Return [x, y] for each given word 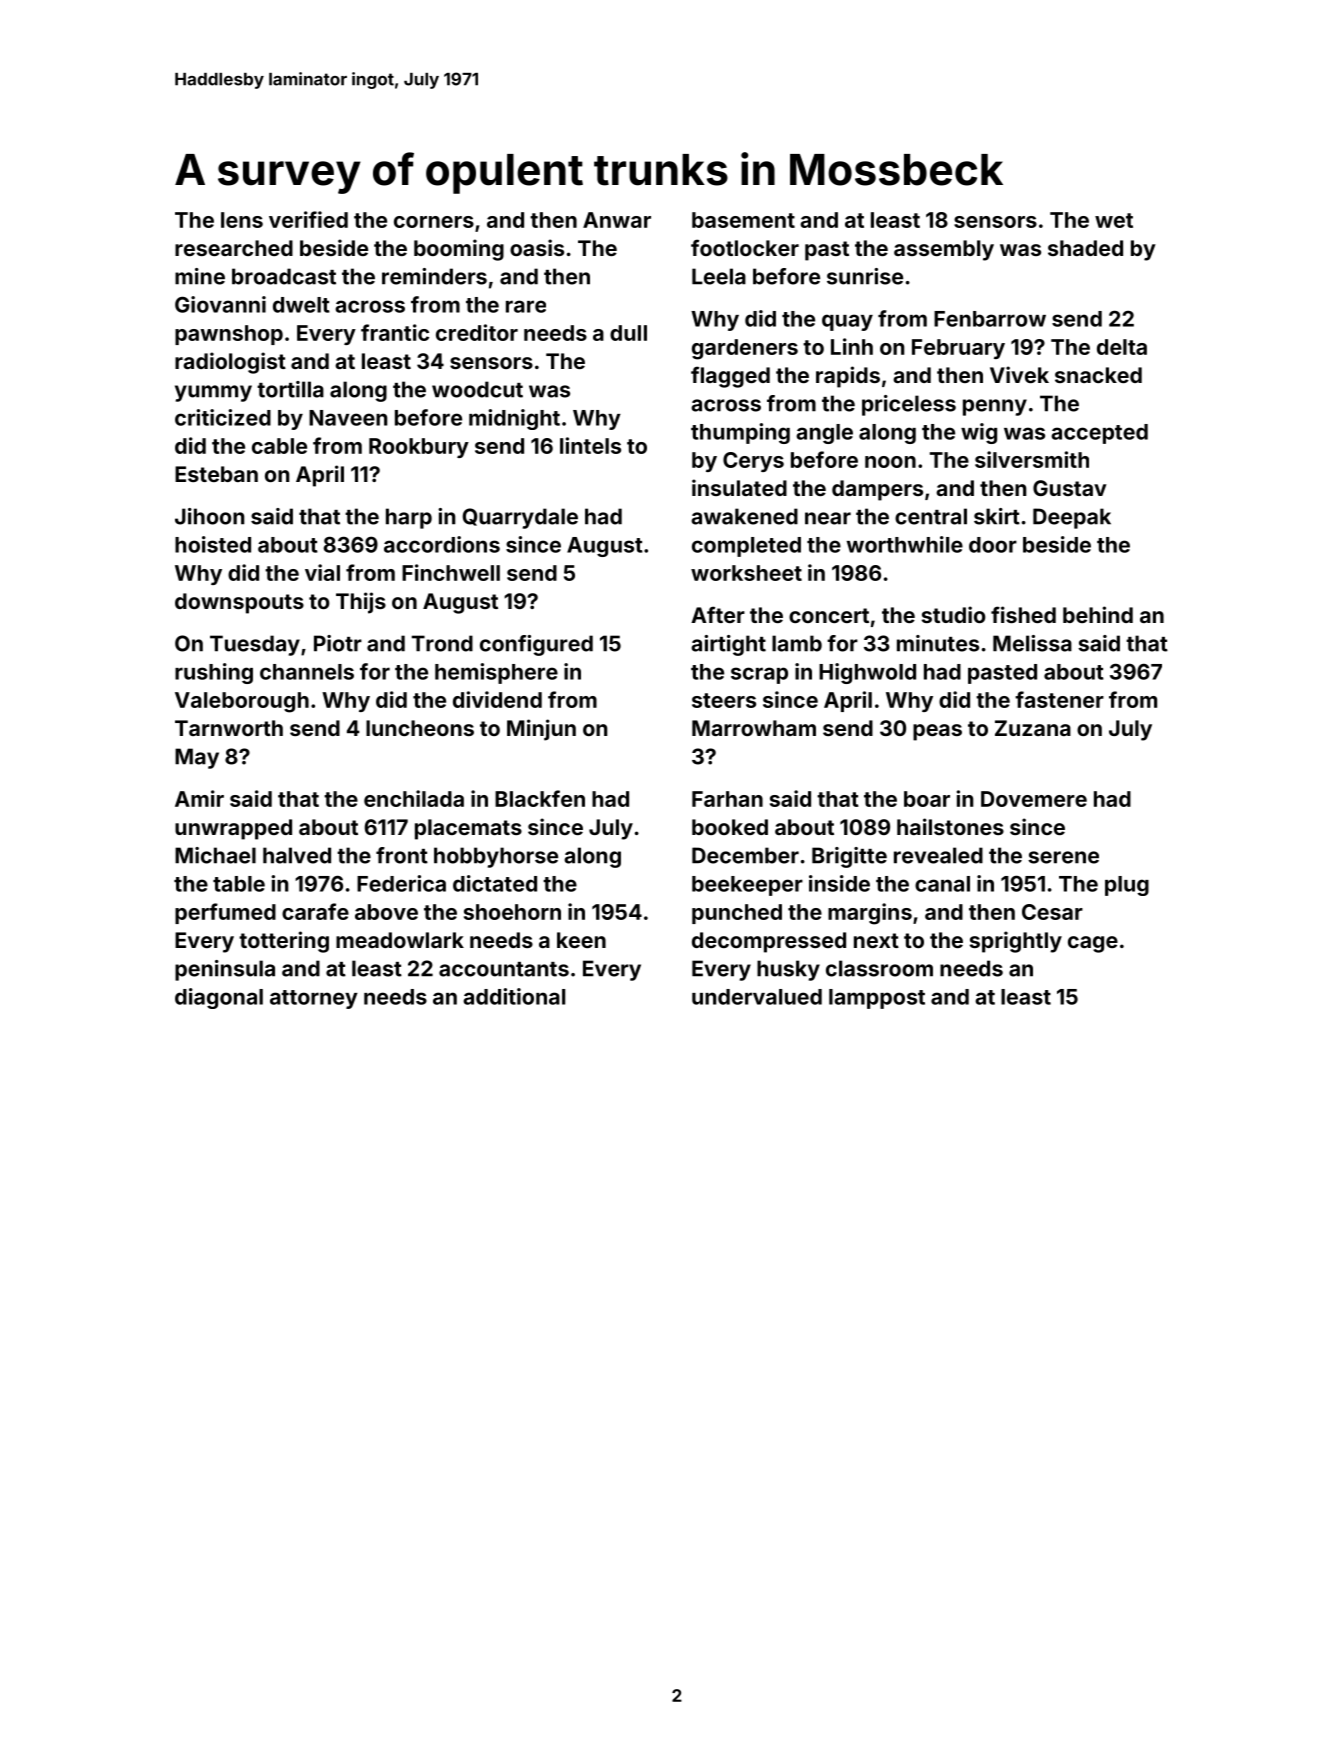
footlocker [745, 247]
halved [297, 855]
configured [536, 645]
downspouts [239, 603]
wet [1114, 220]
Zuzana [1033, 728]
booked [730, 827]
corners [434, 222]
